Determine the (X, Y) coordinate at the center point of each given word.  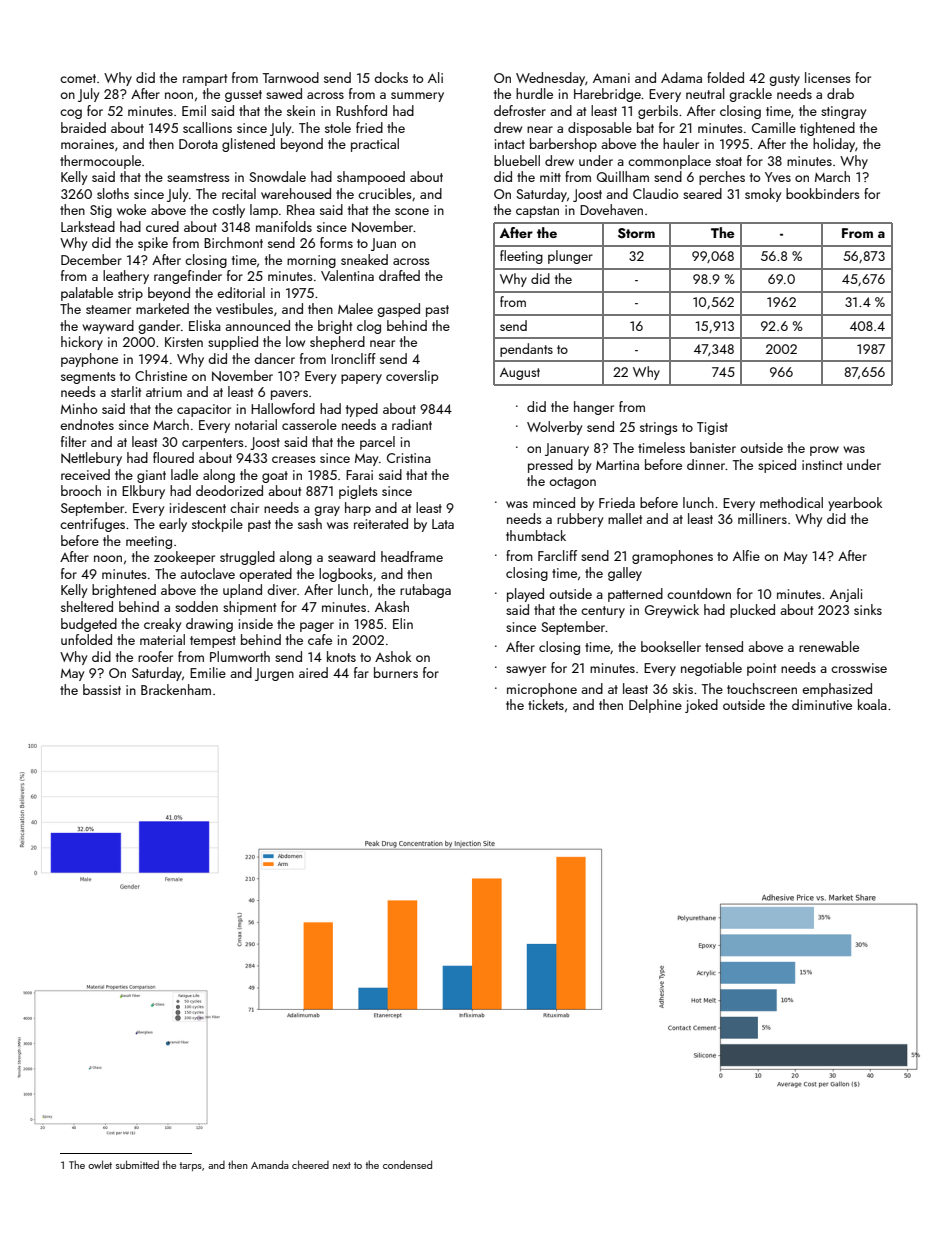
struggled (247, 558)
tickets (546, 704)
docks (391, 77)
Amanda (270, 1164)
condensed (407, 1164)
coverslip (412, 377)
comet (78, 78)
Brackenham (176, 689)
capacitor (204, 410)
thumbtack (536, 535)
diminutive (822, 704)
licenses (827, 77)
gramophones (672, 557)
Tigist (712, 428)
